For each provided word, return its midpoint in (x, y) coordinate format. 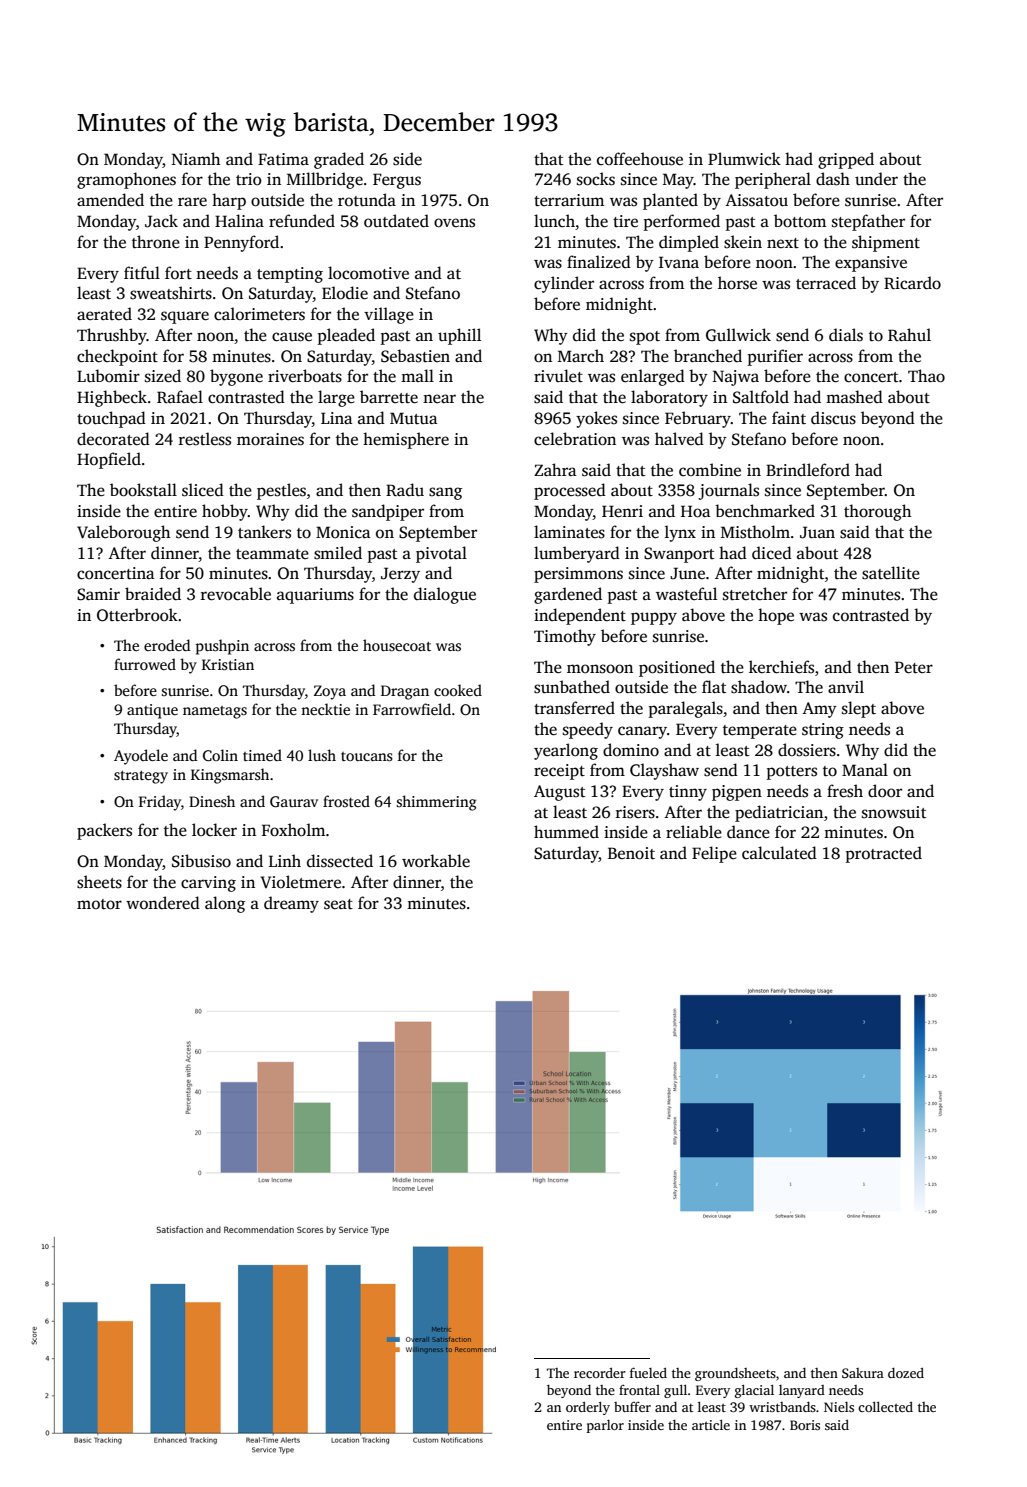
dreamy (291, 904)
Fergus (397, 181)
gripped (846, 160)
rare (192, 202)
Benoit (631, 853)
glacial (754, 1391)
